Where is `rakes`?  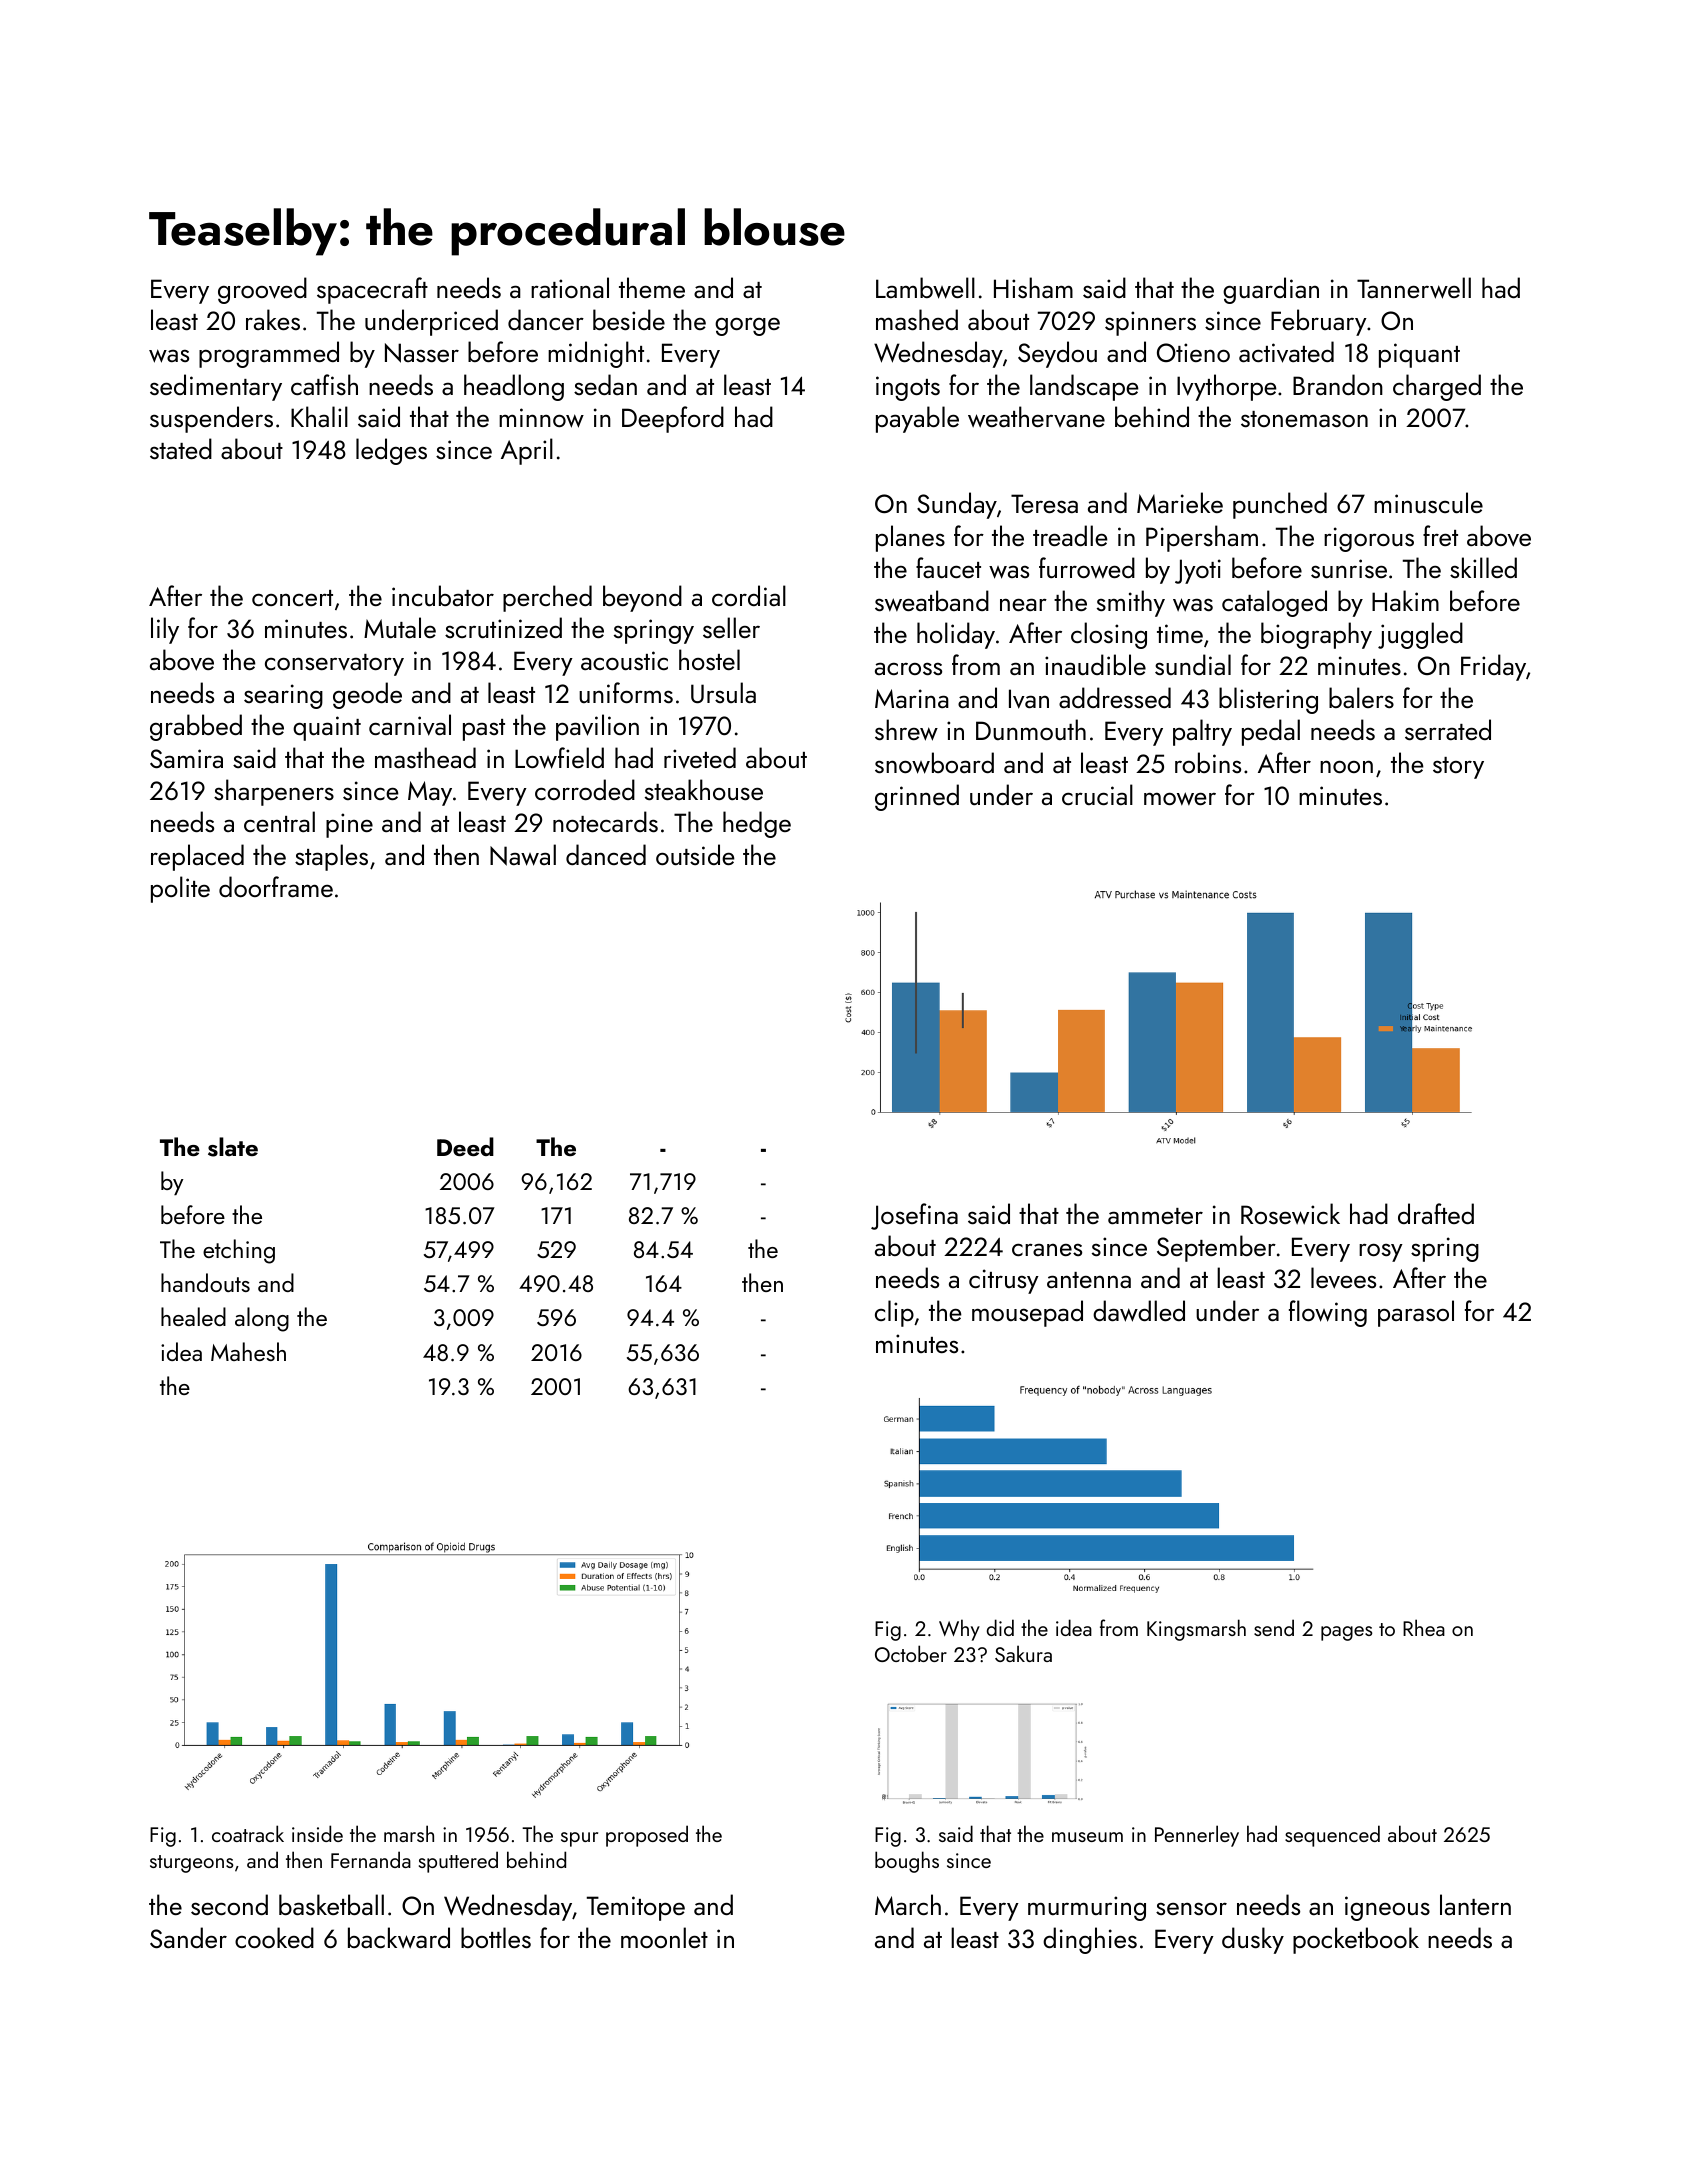 rakes is located at coordinates (273, 319).
